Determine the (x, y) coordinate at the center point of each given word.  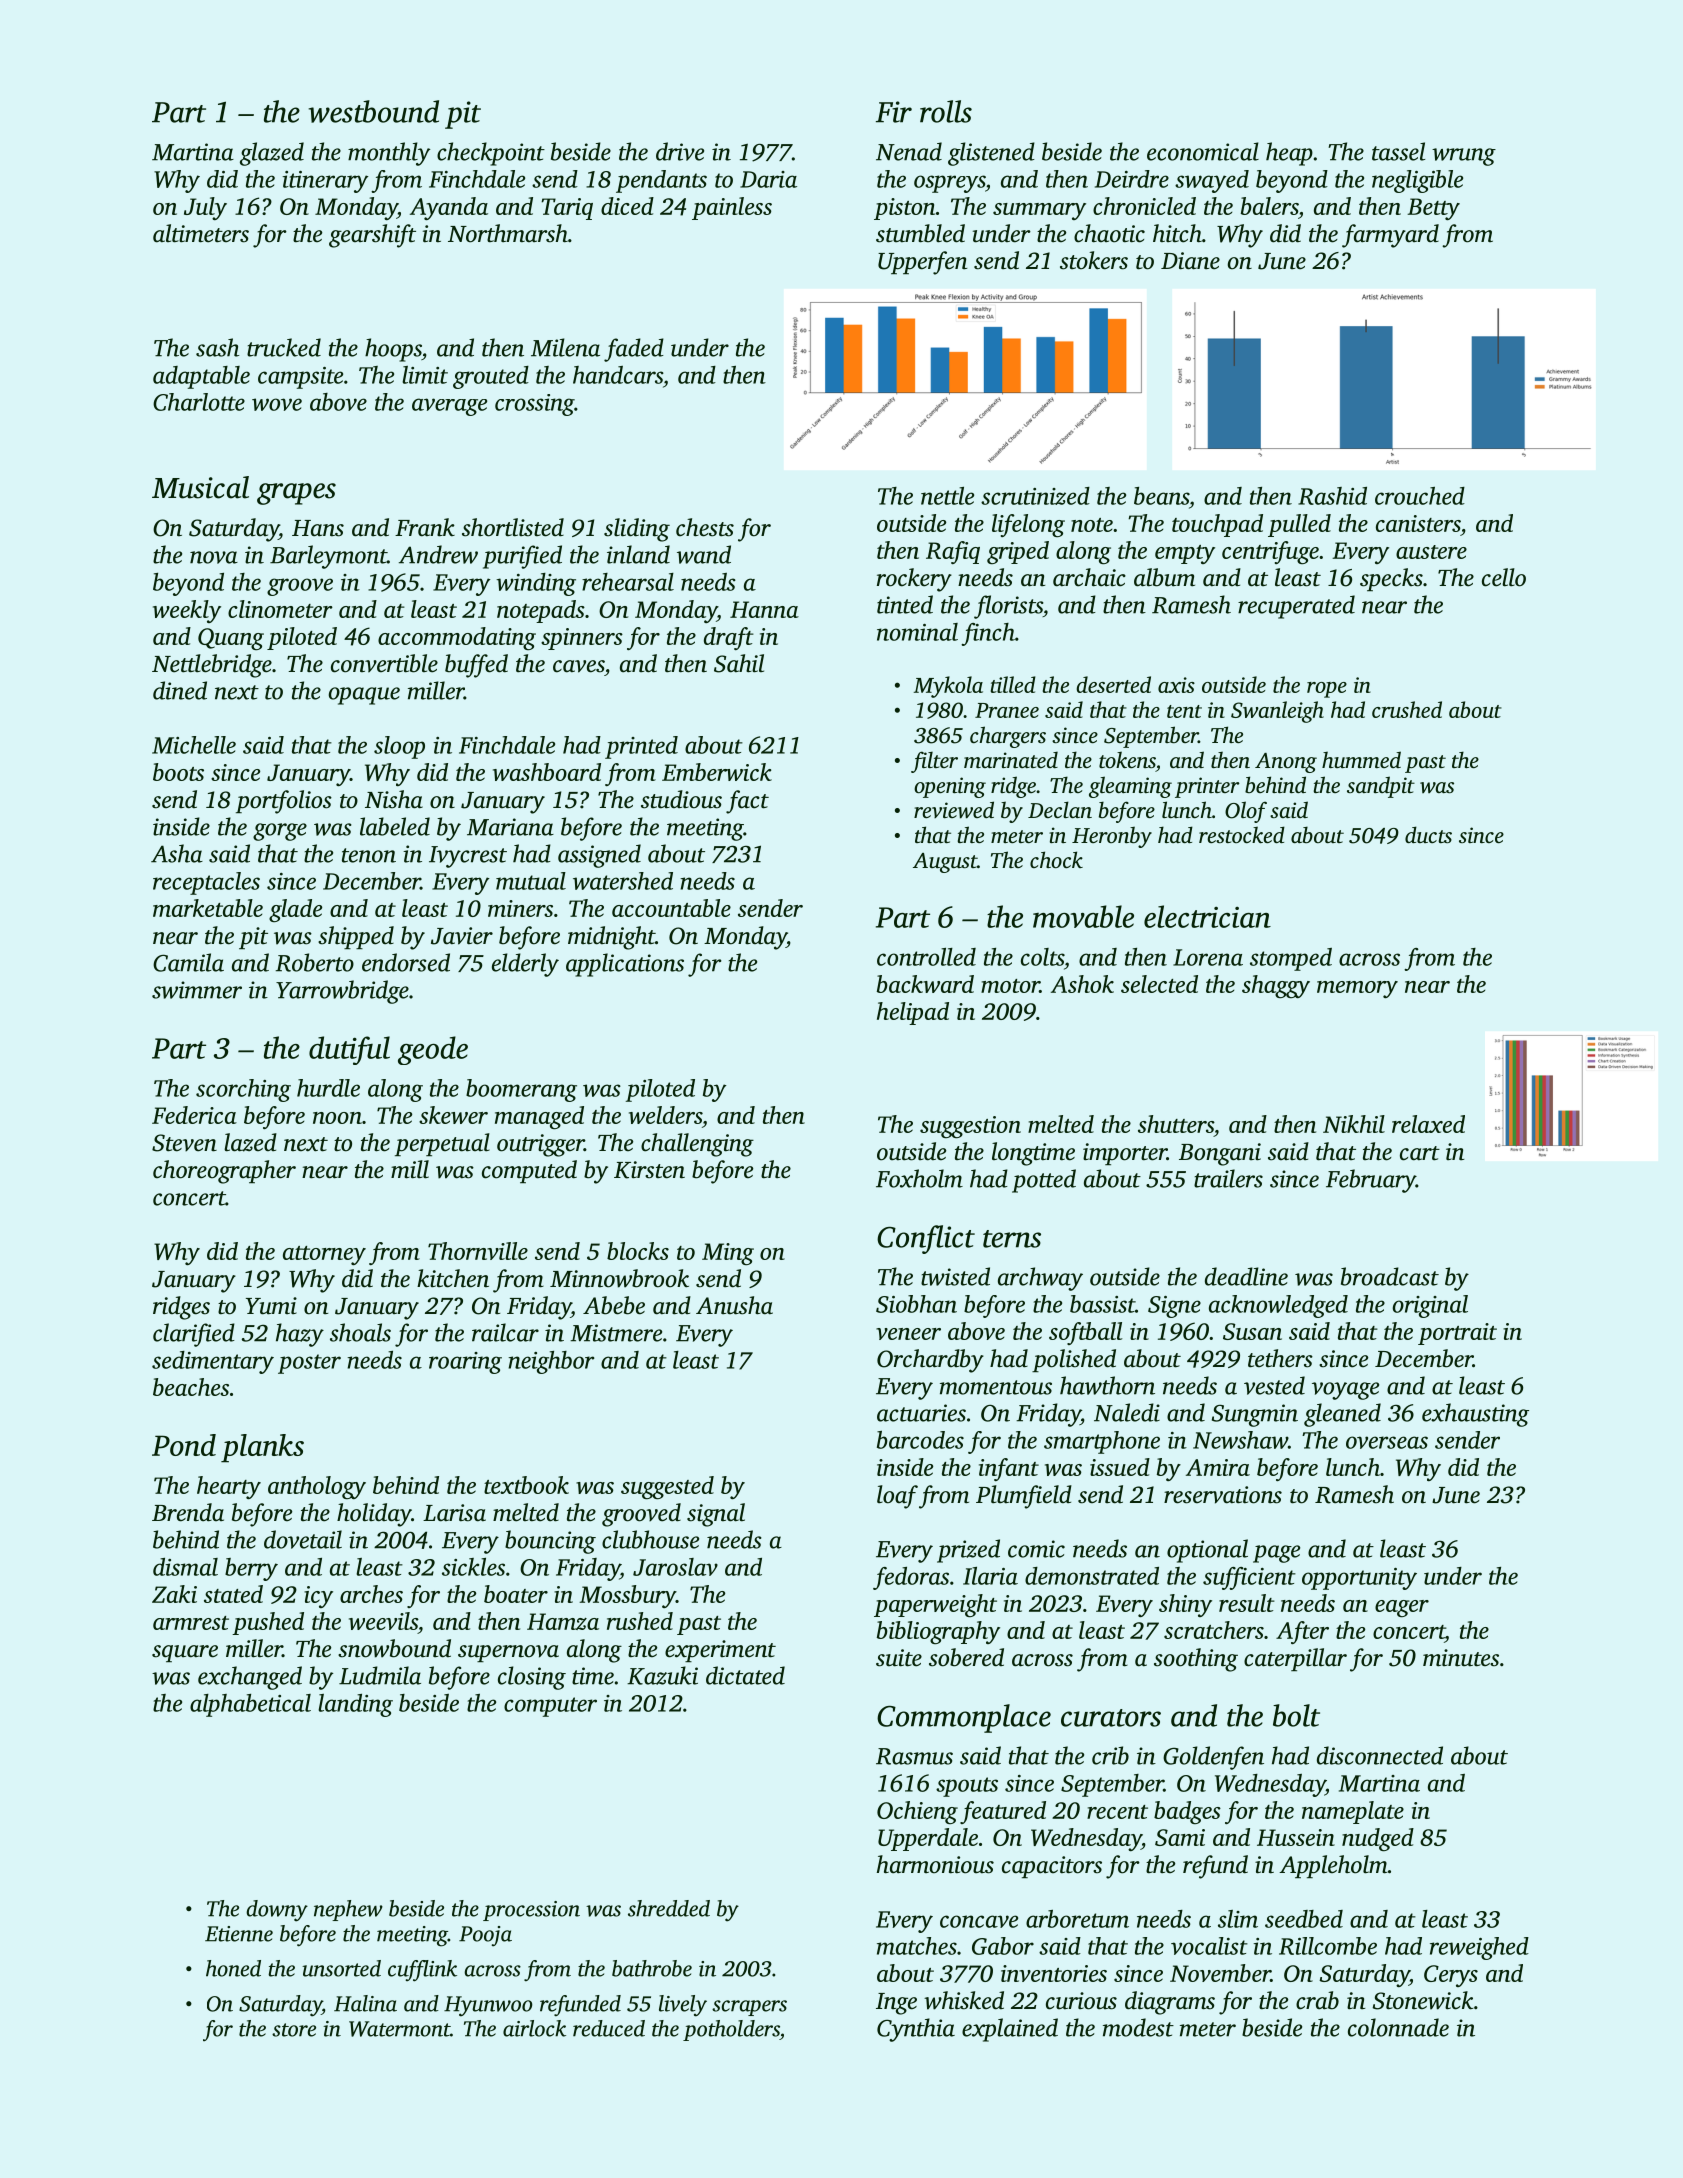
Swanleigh (1277, 712)
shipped (356, 937)
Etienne (239, 1934)
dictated (745, 1675)
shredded (669, 1908)
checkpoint (491, 154)
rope (1327, 690)
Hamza (563, 1621)
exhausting (1475, 1415)
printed (641, 747)
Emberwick (717, 772)
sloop (399, 747)
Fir (894, 112)
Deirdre (1132, 179)
